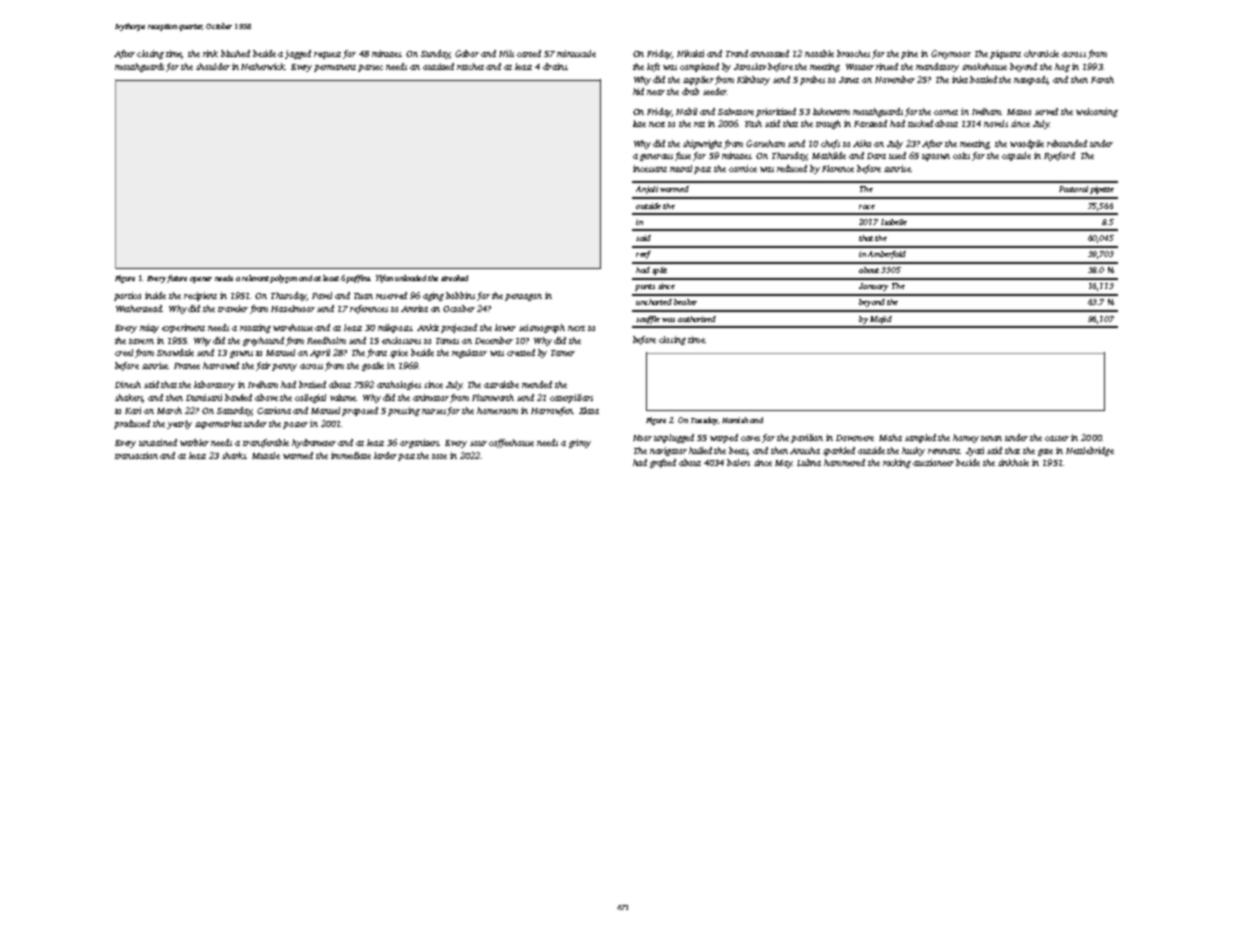  What do you see at coordinates (950, 54) in the screenshot?
I see `Greymoor` at bounding box center [950, 54].
